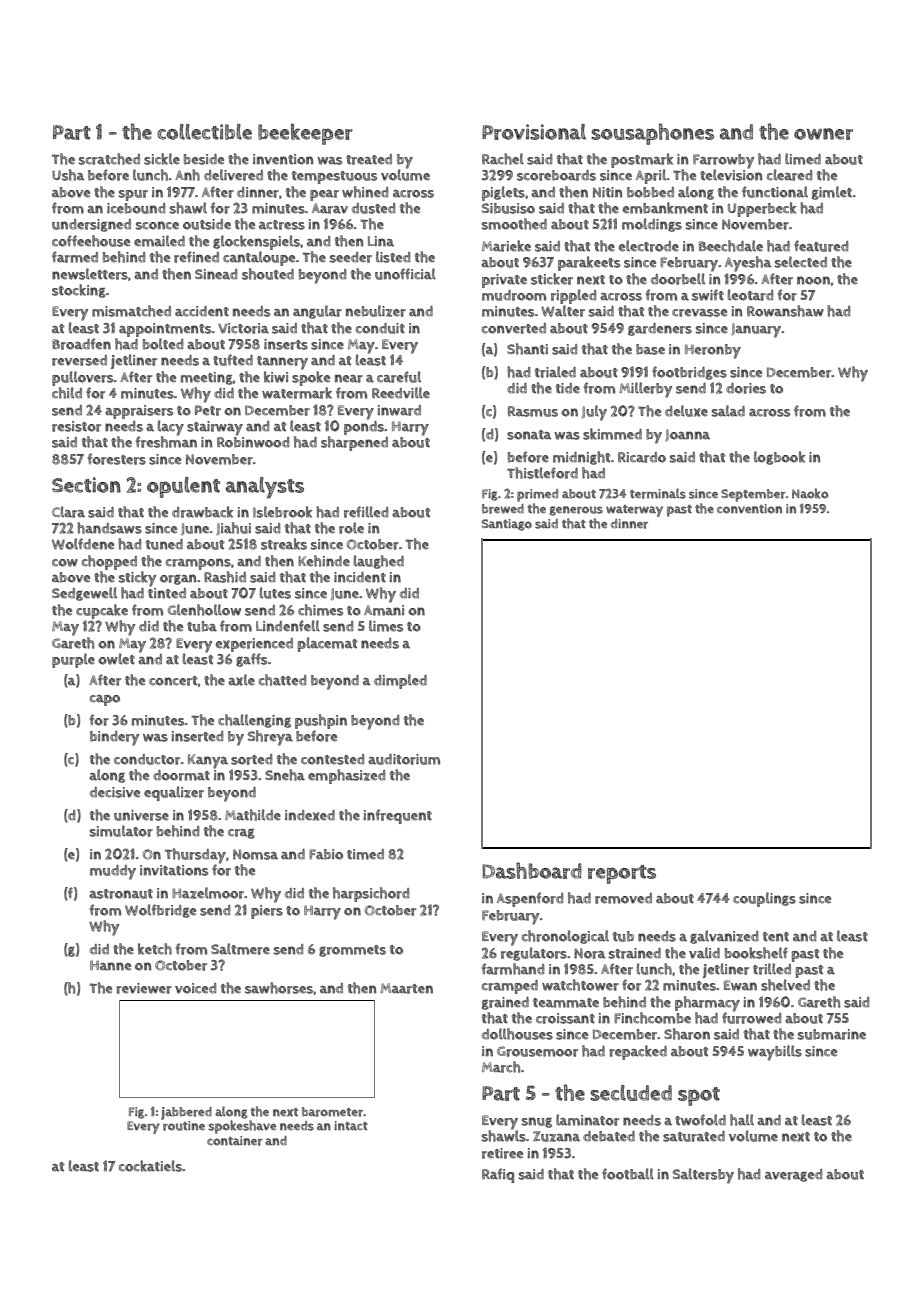 This document has height=1308, width=924. Describe the element at coordinates (534, 132) in the document. I see `Provisional` at that location.
